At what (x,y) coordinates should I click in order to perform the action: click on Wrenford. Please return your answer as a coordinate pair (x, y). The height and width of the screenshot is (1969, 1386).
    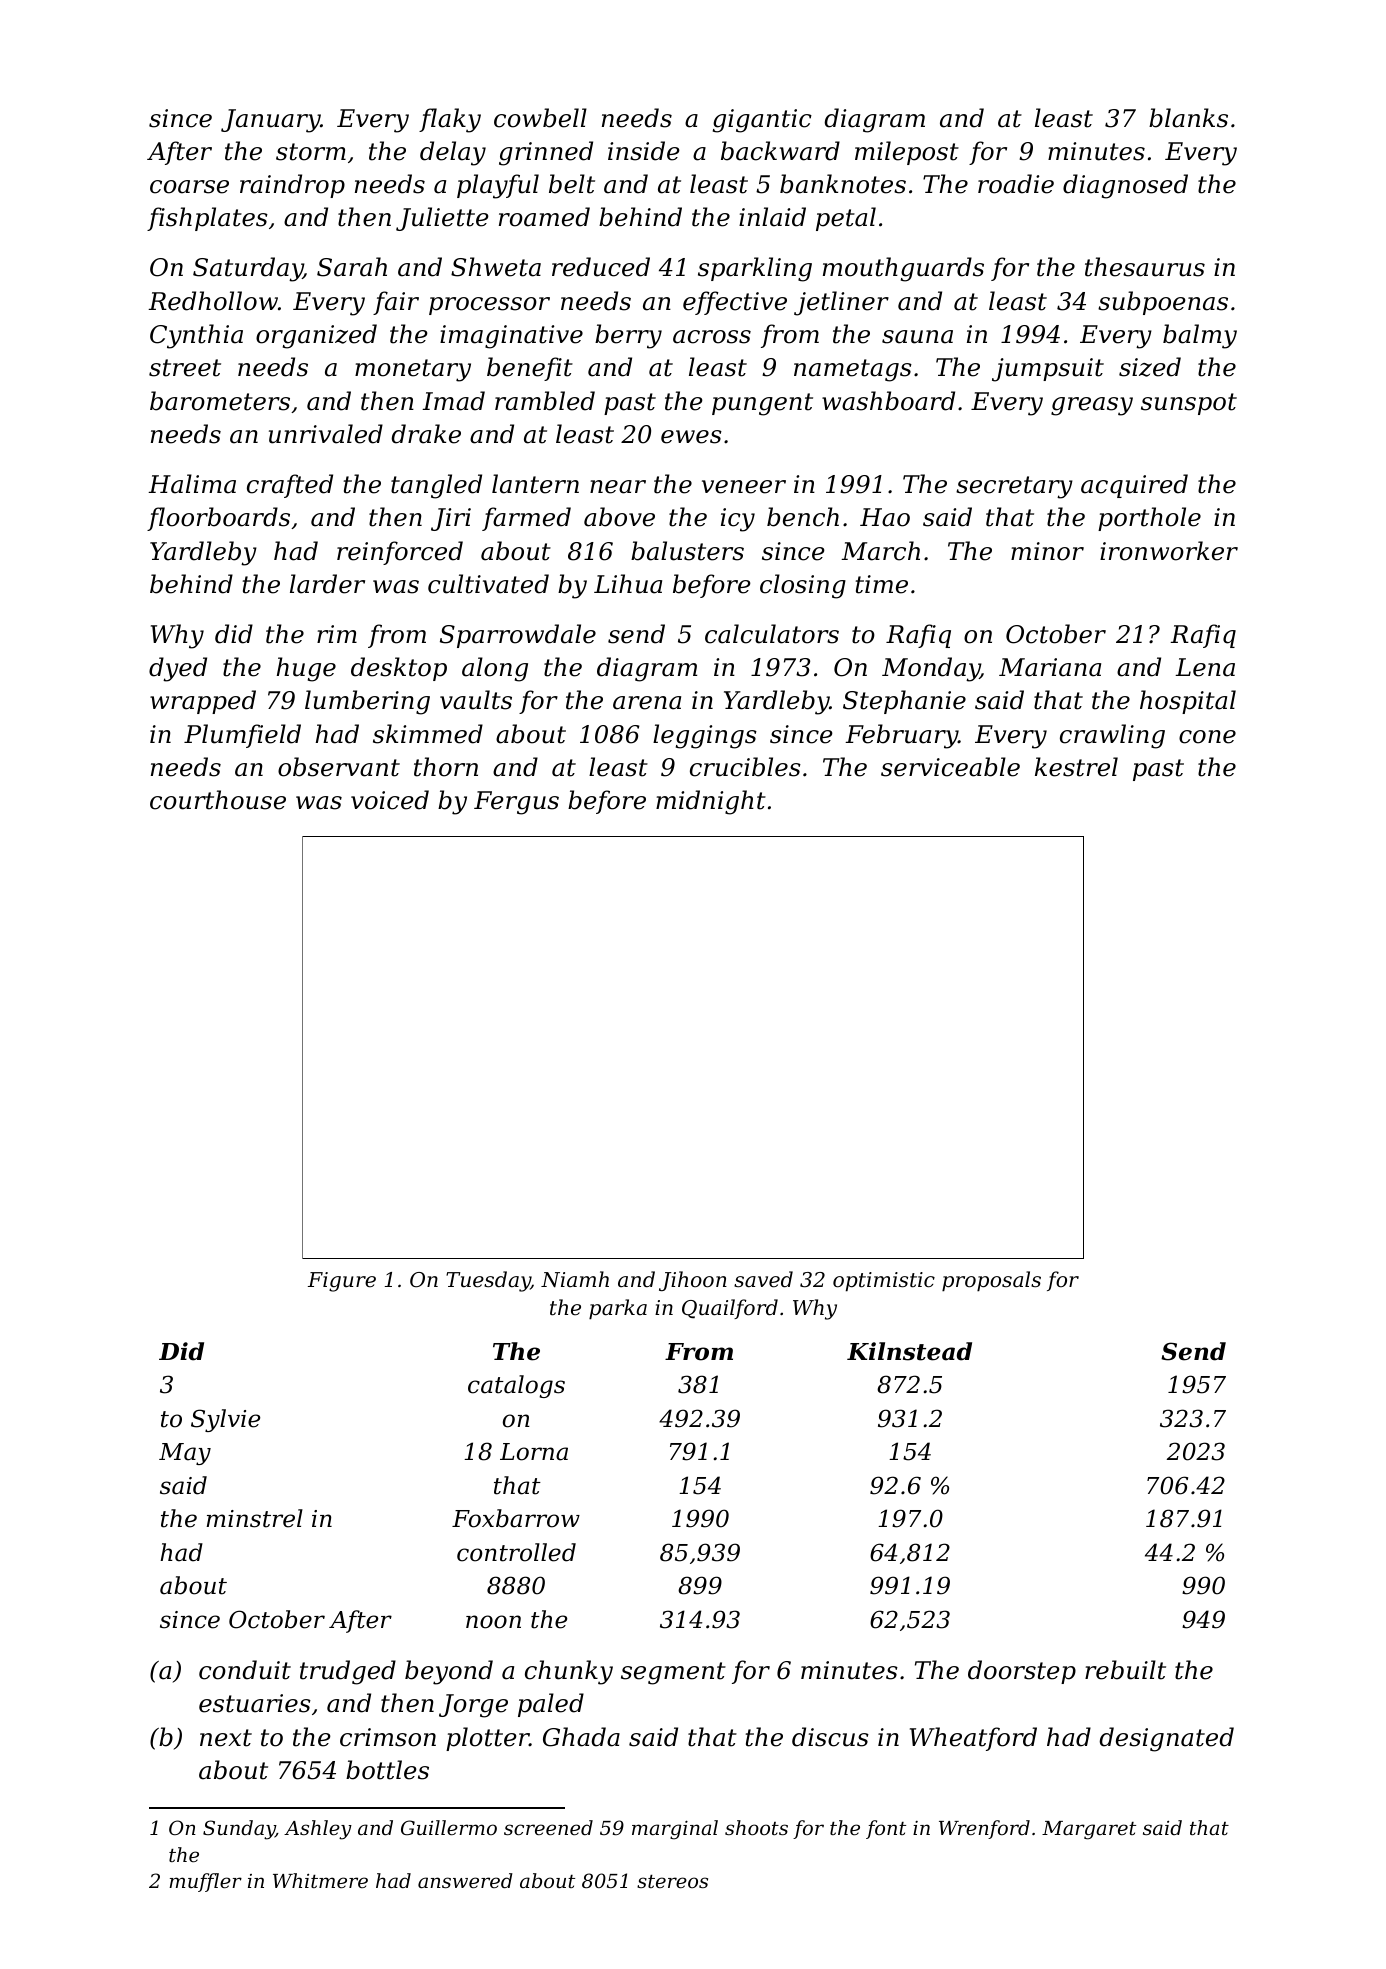
    Looking at the image, I should click on (984, 1829).
